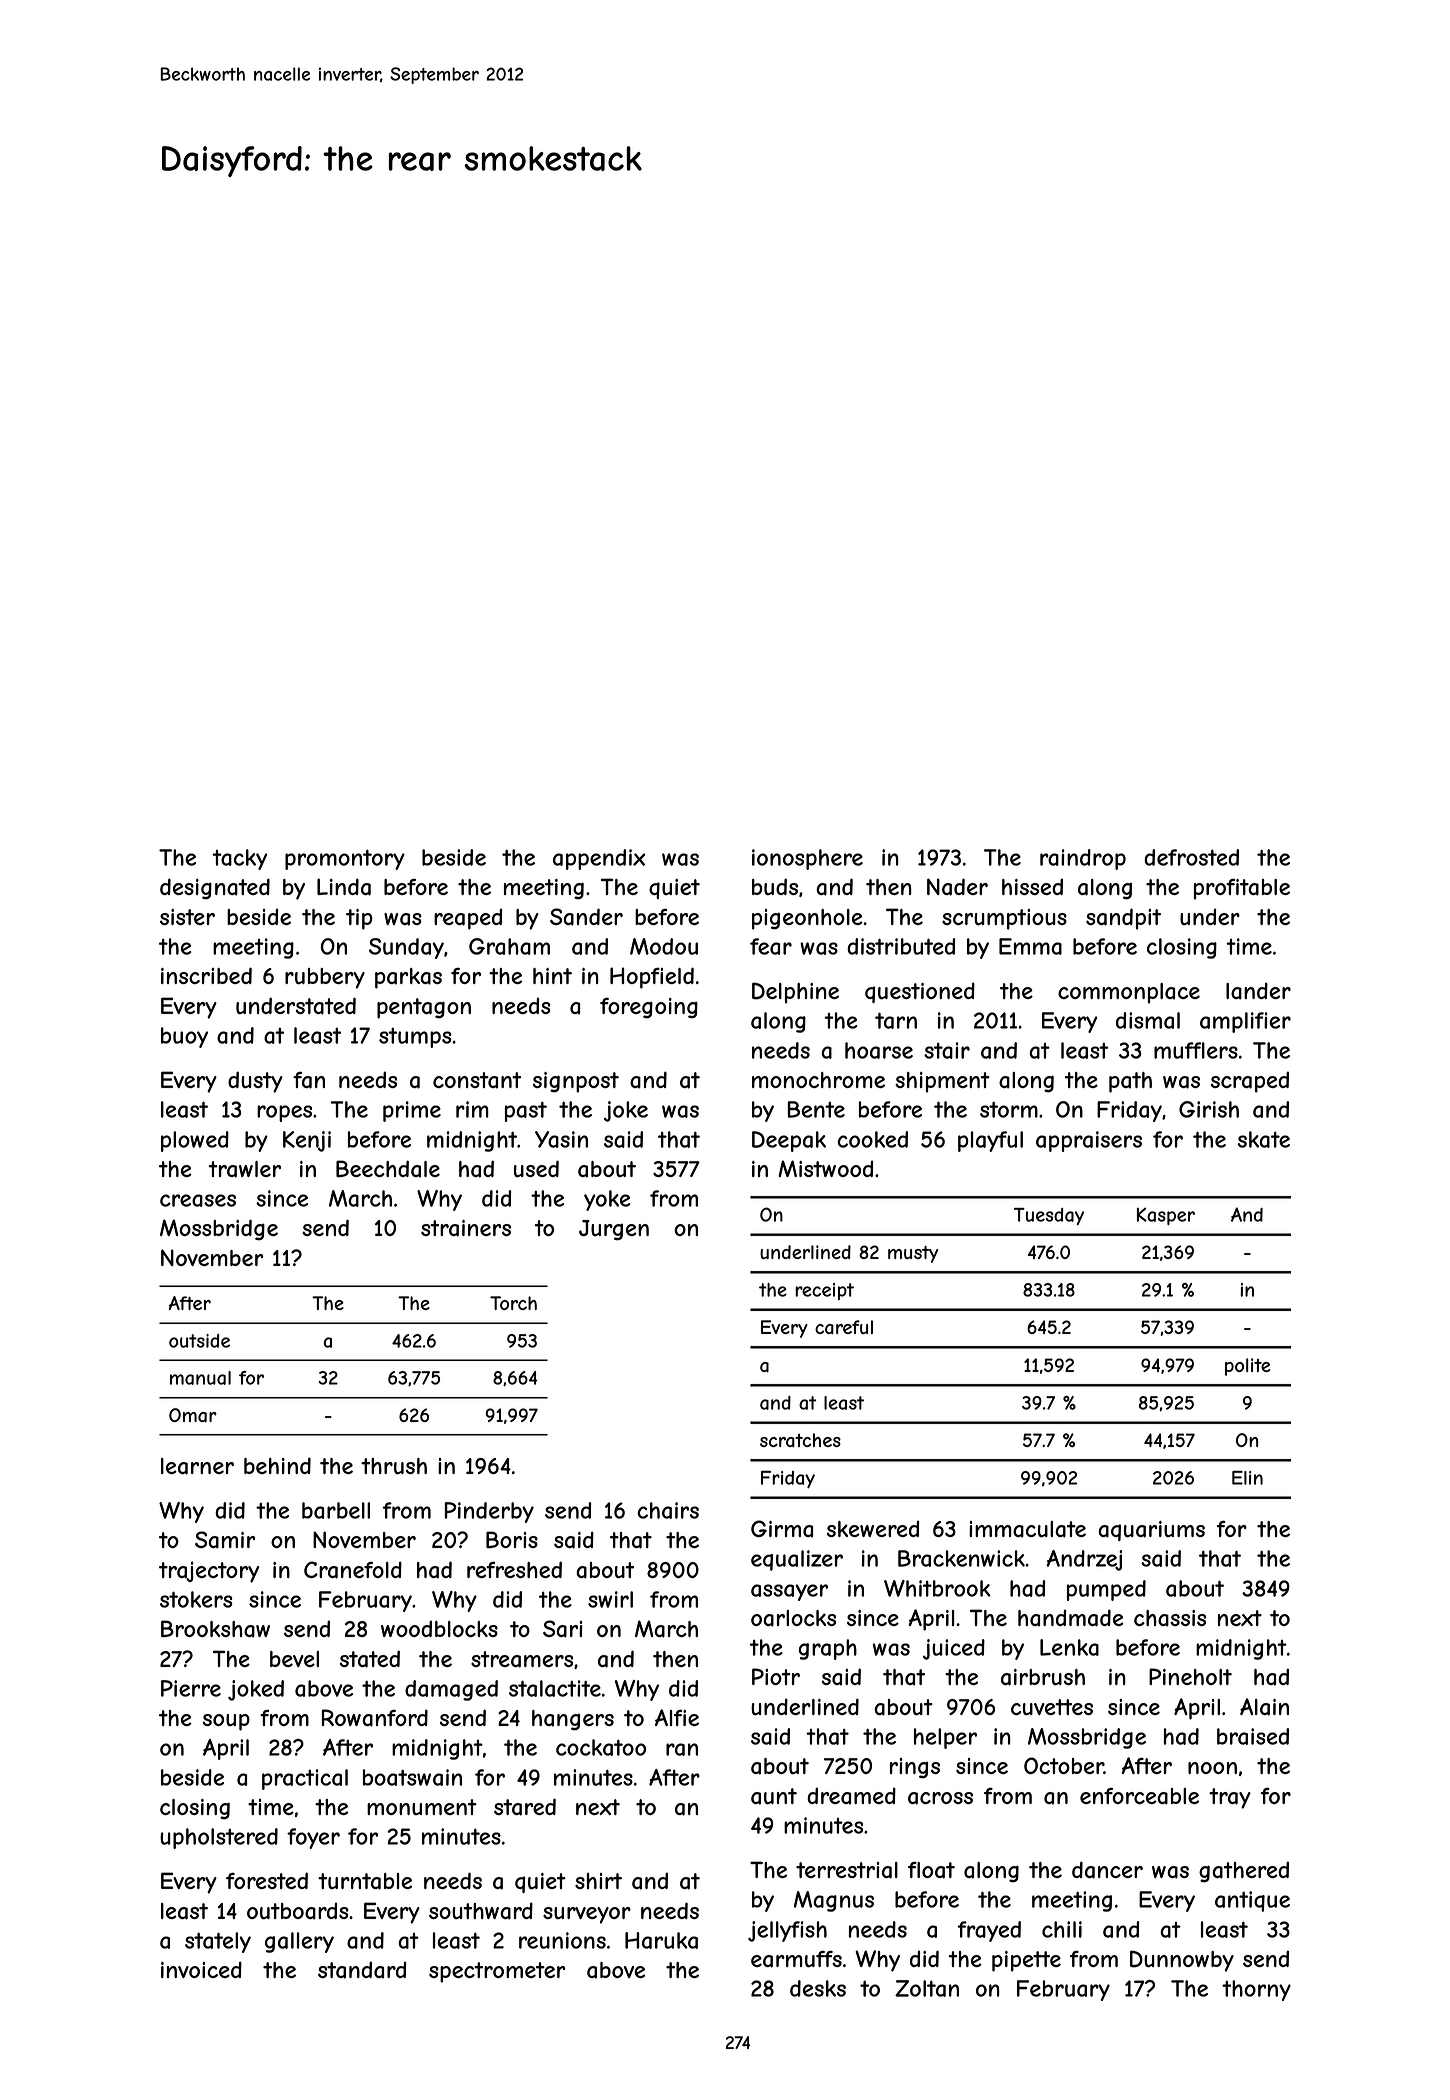  Describe the element at coordinates (807, 859) in the screenshot. I see `ionosphere` at that location.
